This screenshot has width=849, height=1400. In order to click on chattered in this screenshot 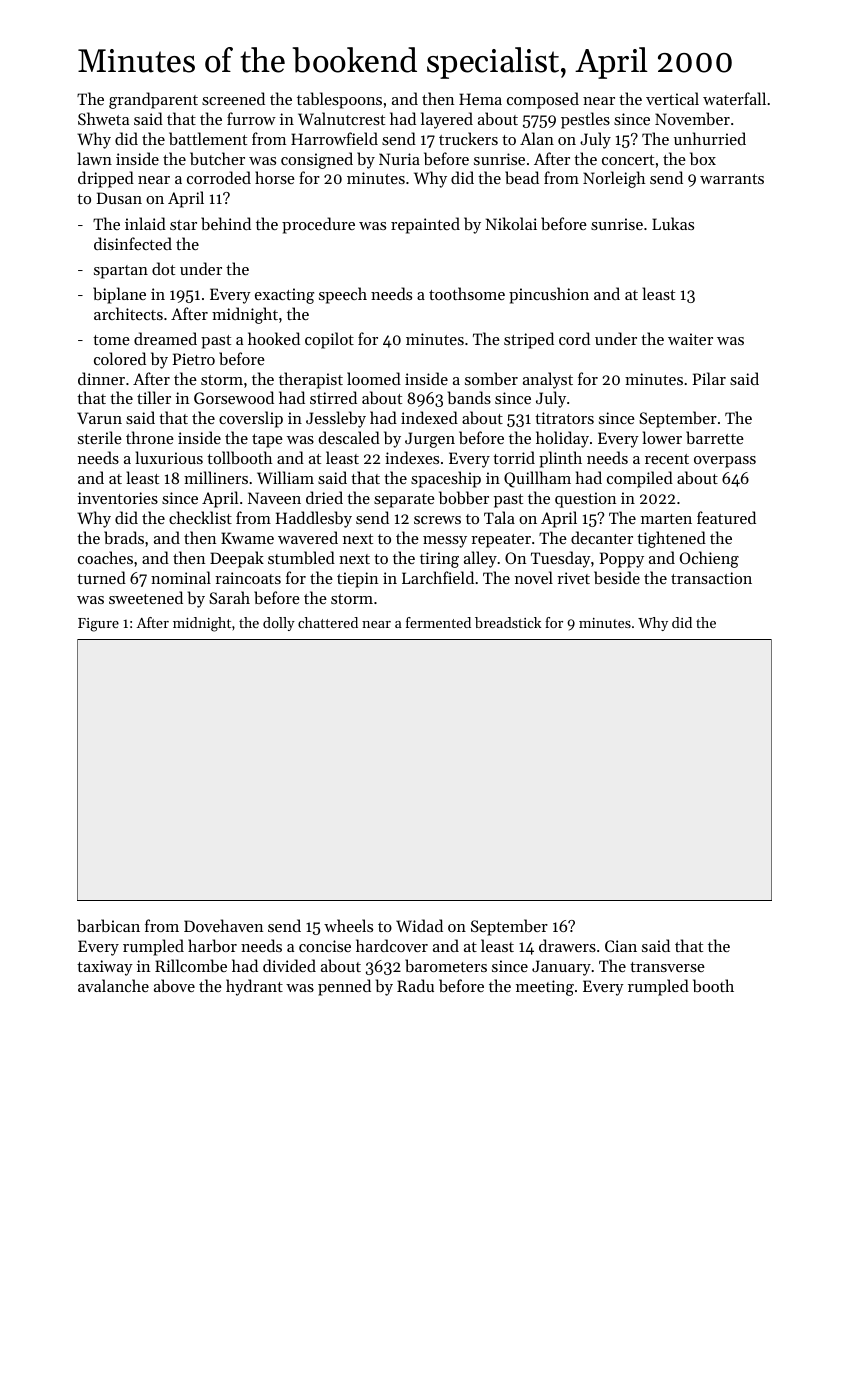, I will do `click(328, 622)`.
